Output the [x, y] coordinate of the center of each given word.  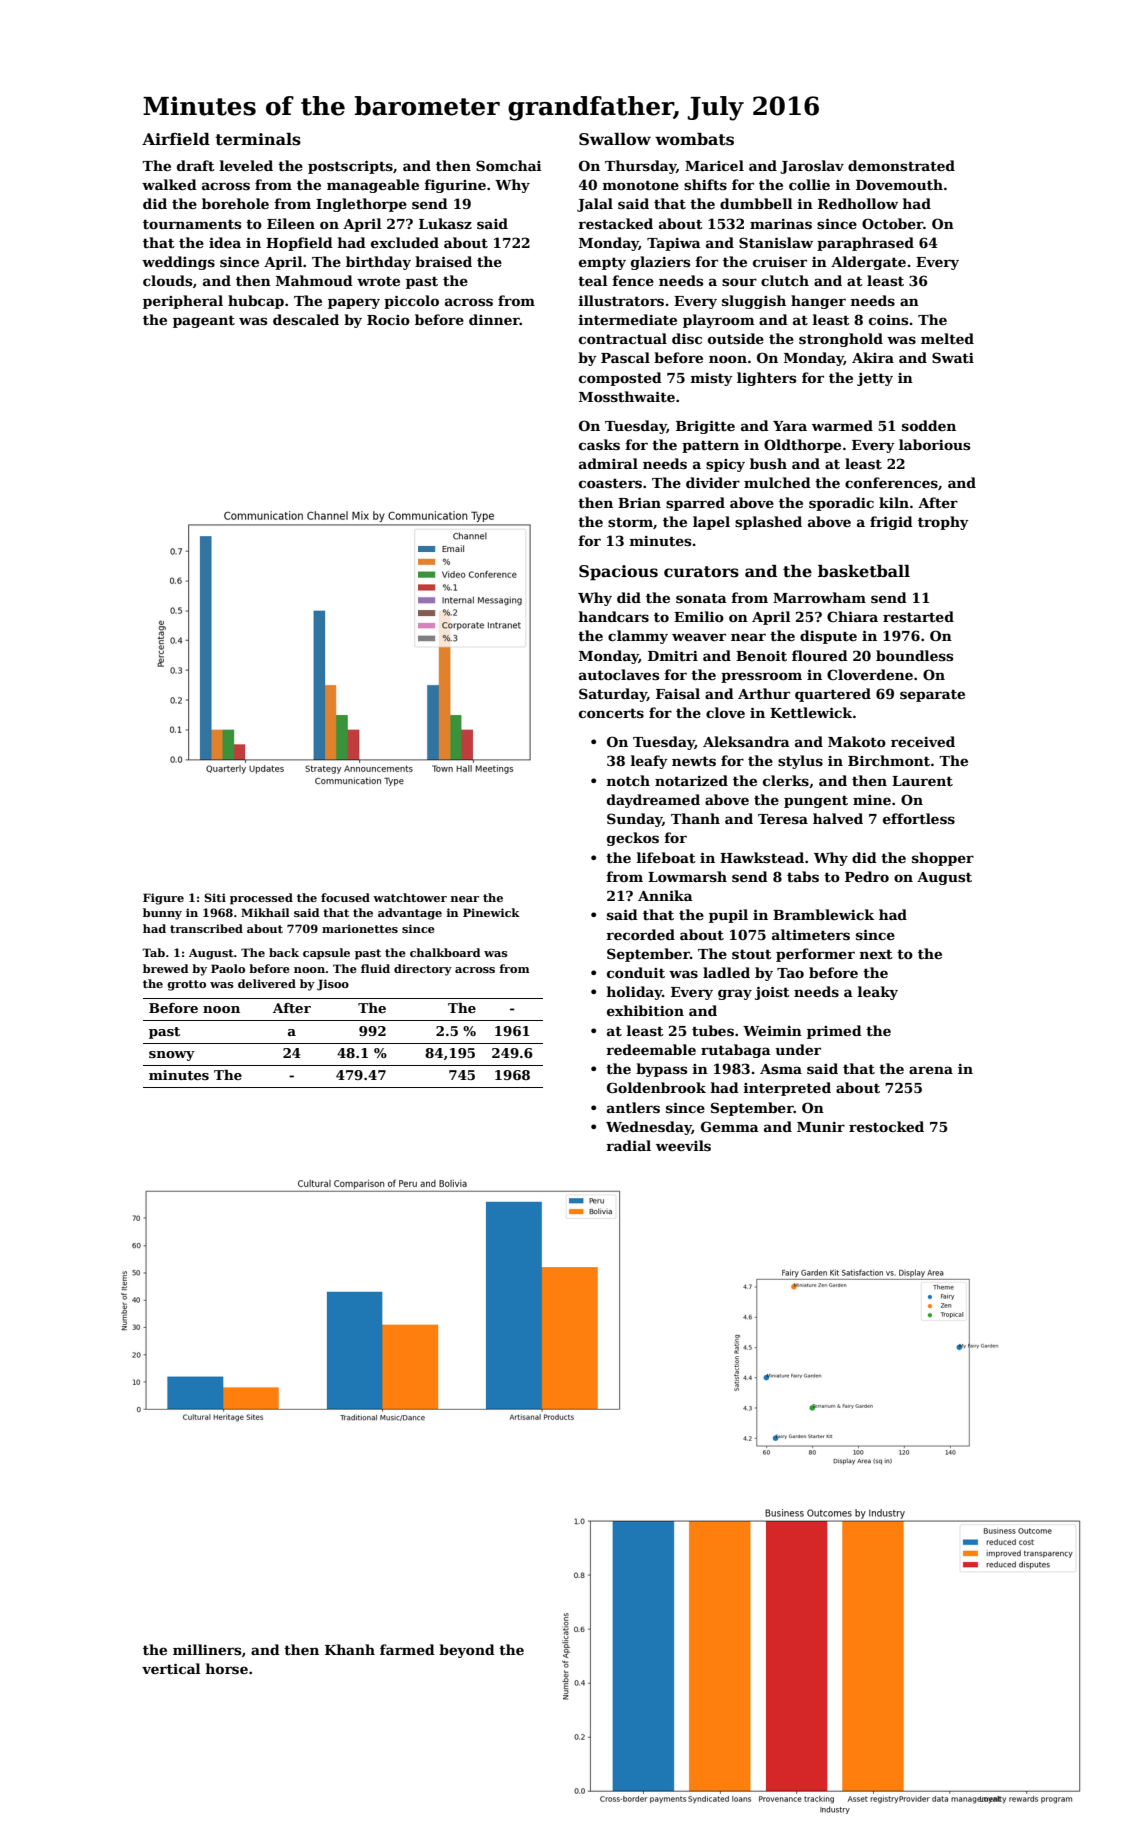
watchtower [410, 897]
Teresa [783, 819]
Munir [821, 1127]
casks [599, 444]
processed [261, 899]
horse [227, 1668]
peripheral [183, 302]
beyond [467, 1651]
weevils [683, 1145]
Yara [790, 426]
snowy [172, 1056]
